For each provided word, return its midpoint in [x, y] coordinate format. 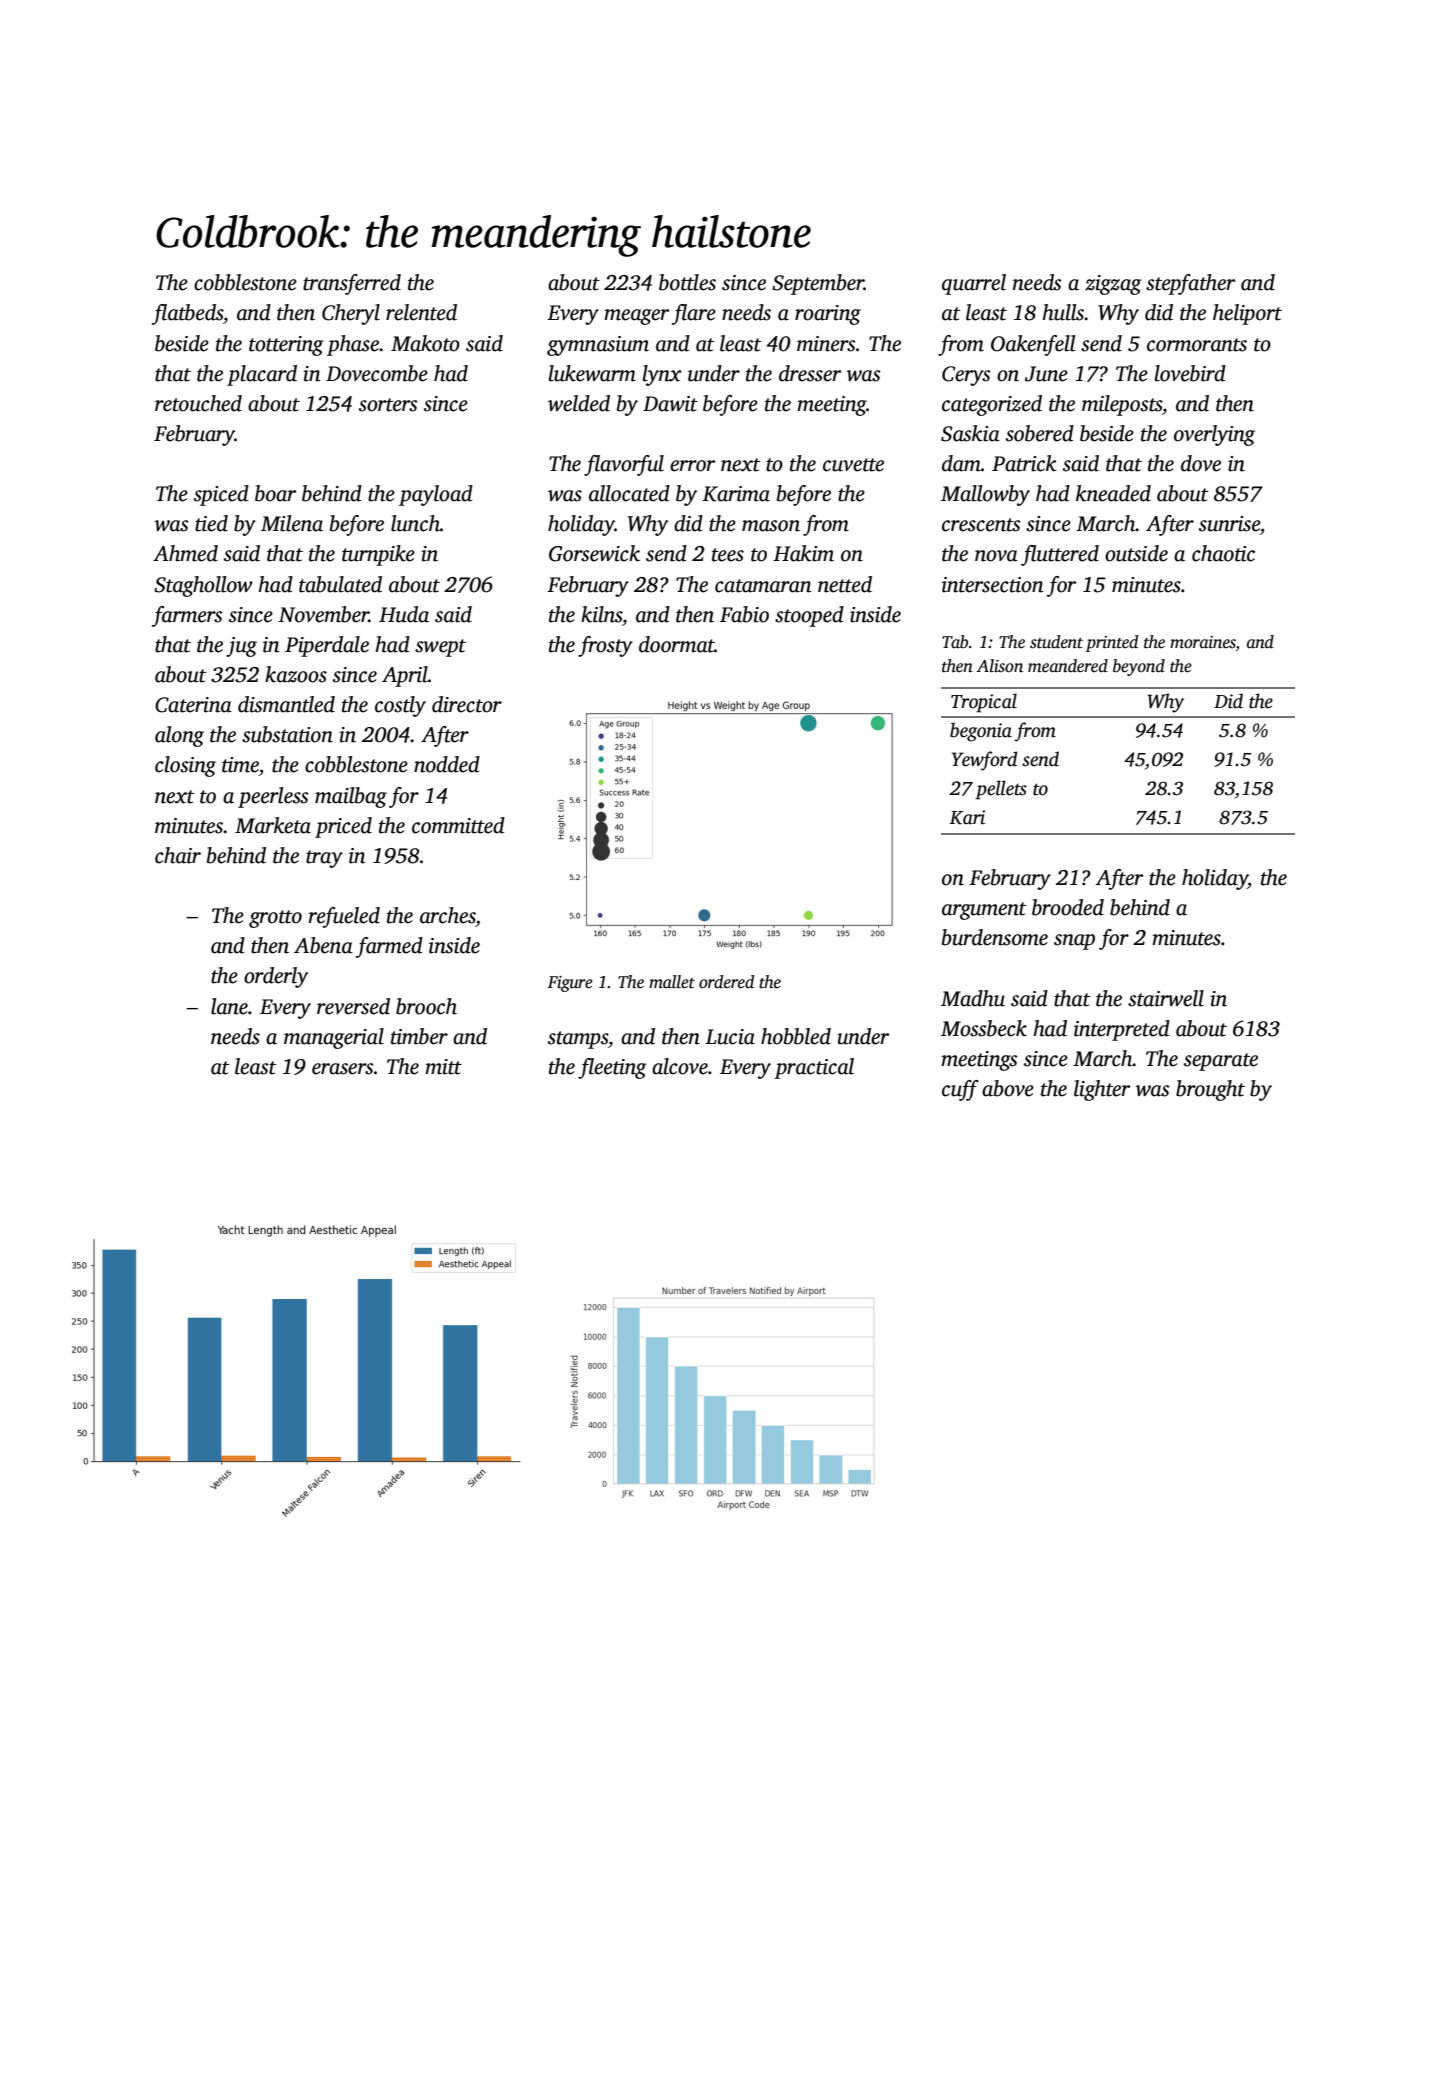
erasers [342, 1069]
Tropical [984, 703]
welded [579, 403]
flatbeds [187, 314]
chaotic [1223, 553]
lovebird [1190, 373]
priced [343, 827]
